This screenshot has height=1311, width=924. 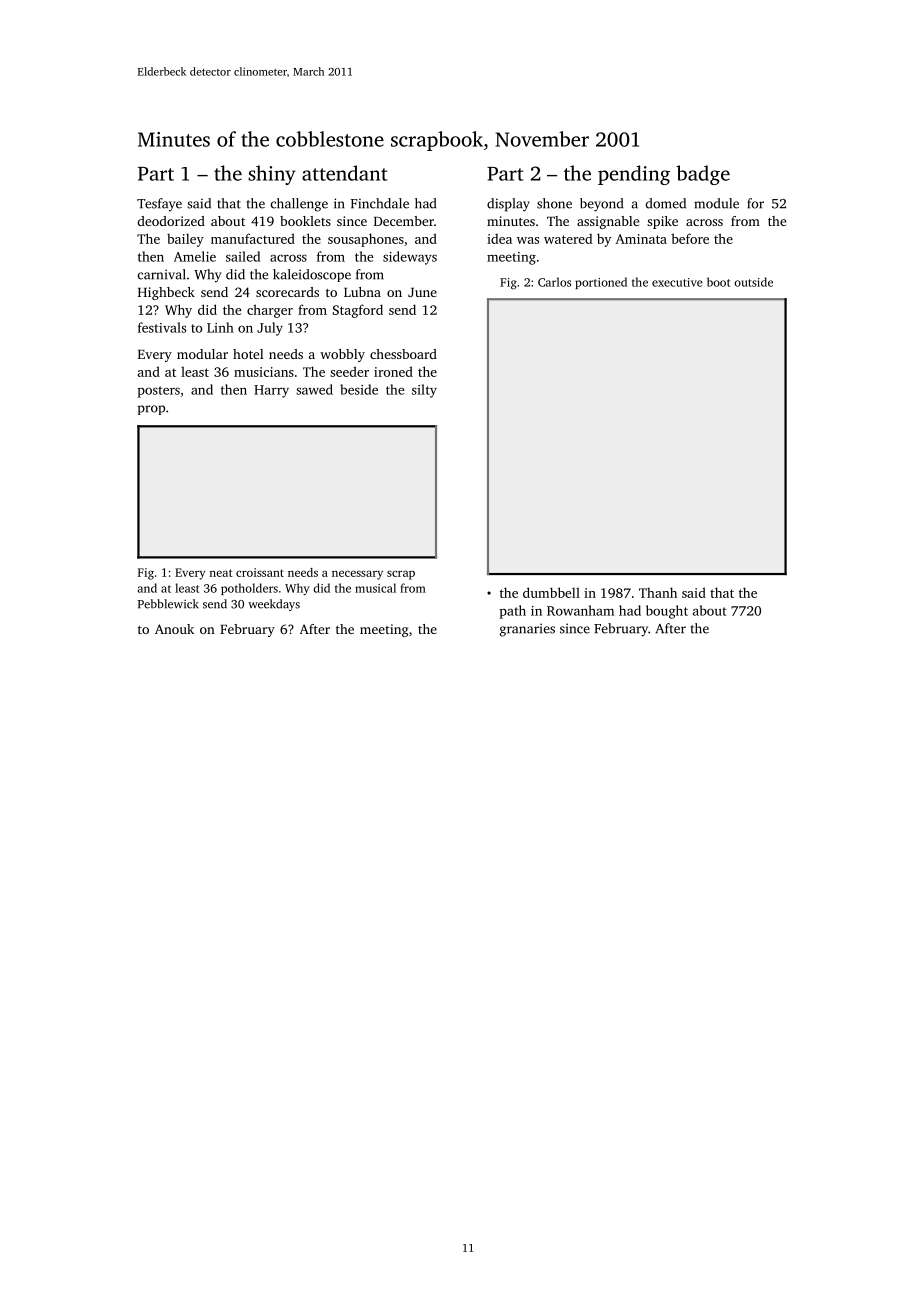 What do you see at coordinates (185, 240) in the screenshot?
I see `bailey` at bounding box center [185, 240].
